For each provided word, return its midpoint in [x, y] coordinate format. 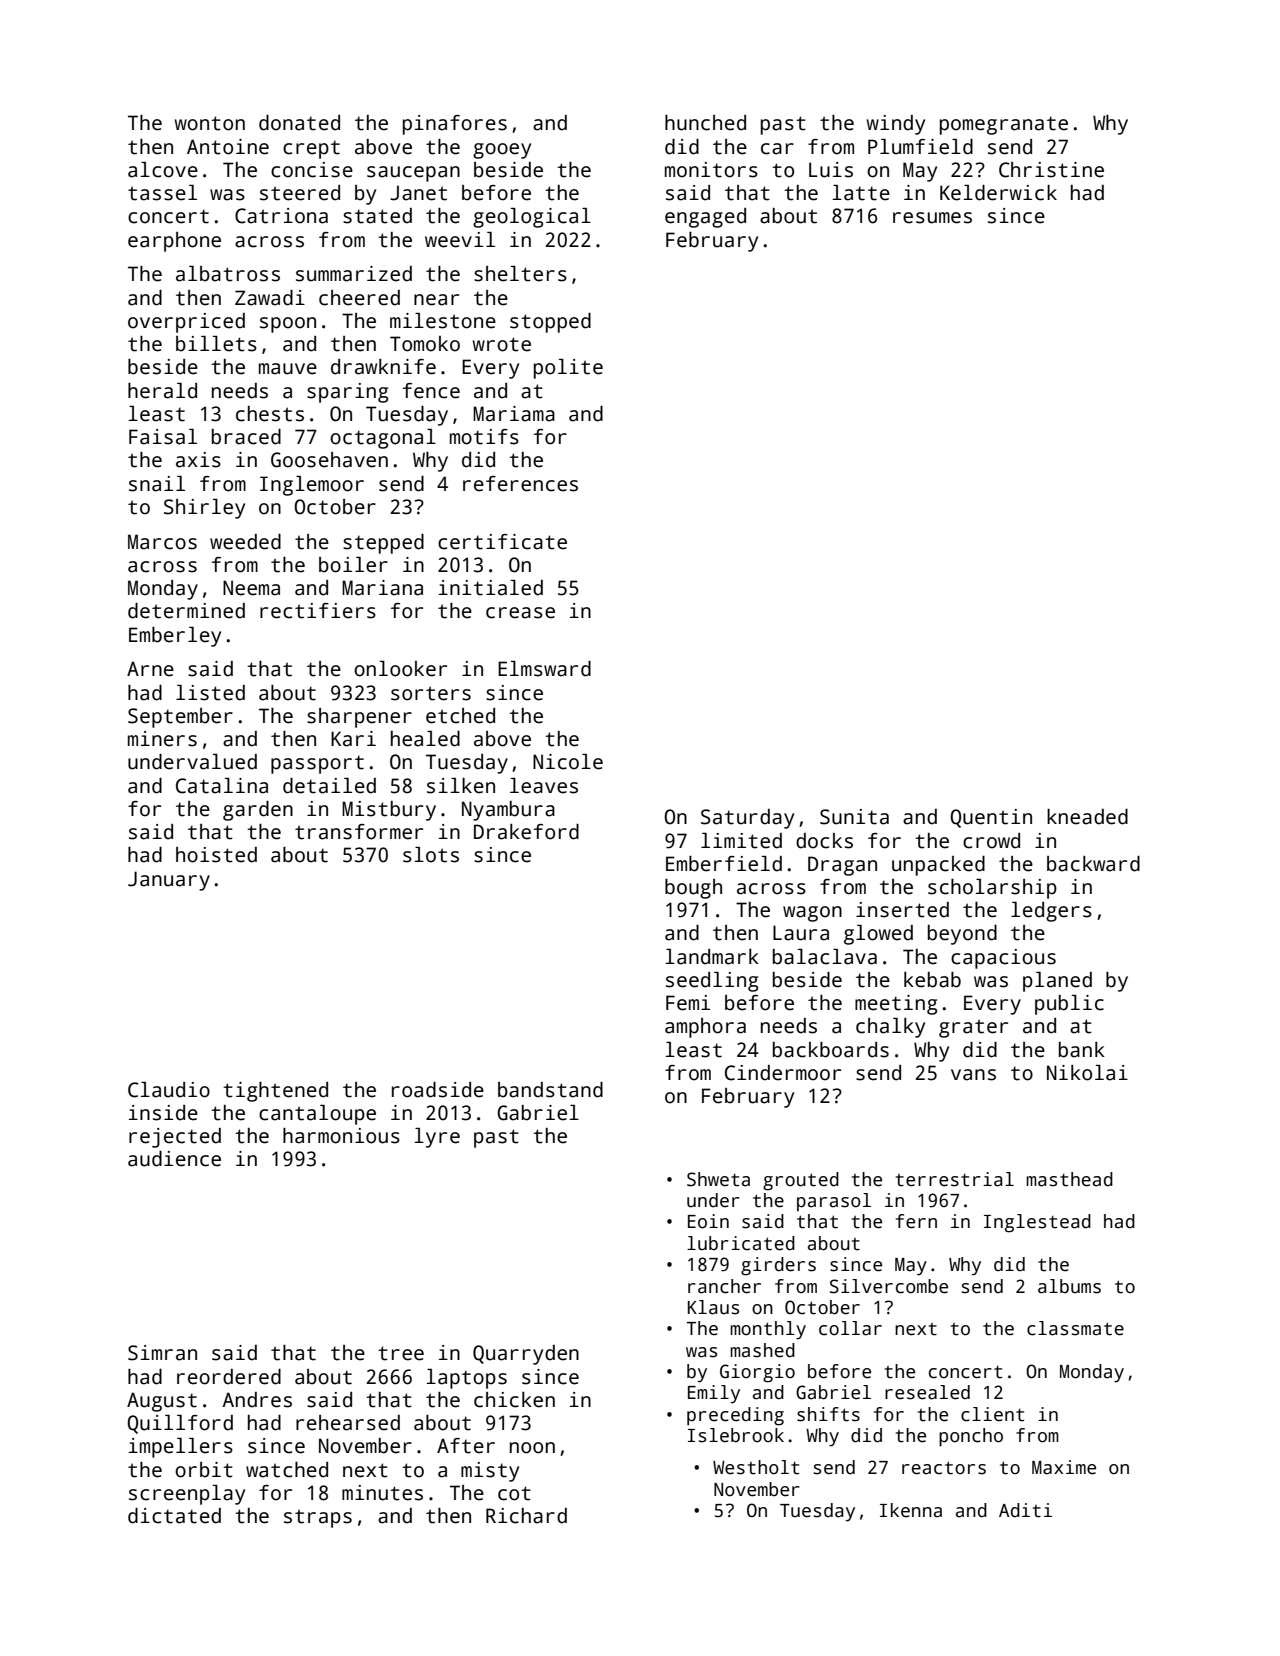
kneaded [1087, 817]
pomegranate [1004, 125]
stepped [383, 544]
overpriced [186, 323]
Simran [162, 1353]
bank [1082, 1050]
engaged [705, 218]
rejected [175, 1138]
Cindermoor [783, 1073]
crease [520, 613]
